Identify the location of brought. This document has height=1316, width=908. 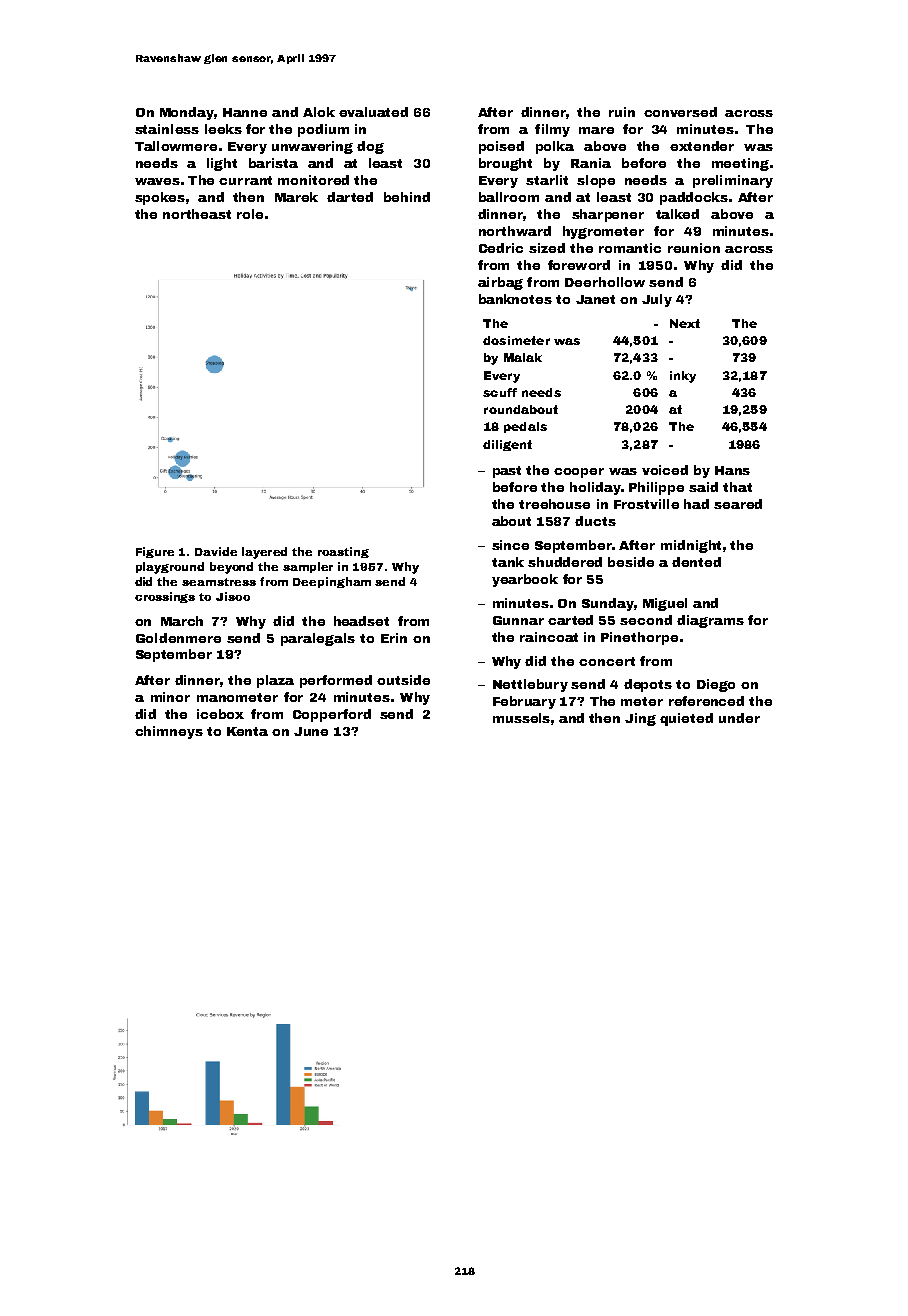
(505, 164).
